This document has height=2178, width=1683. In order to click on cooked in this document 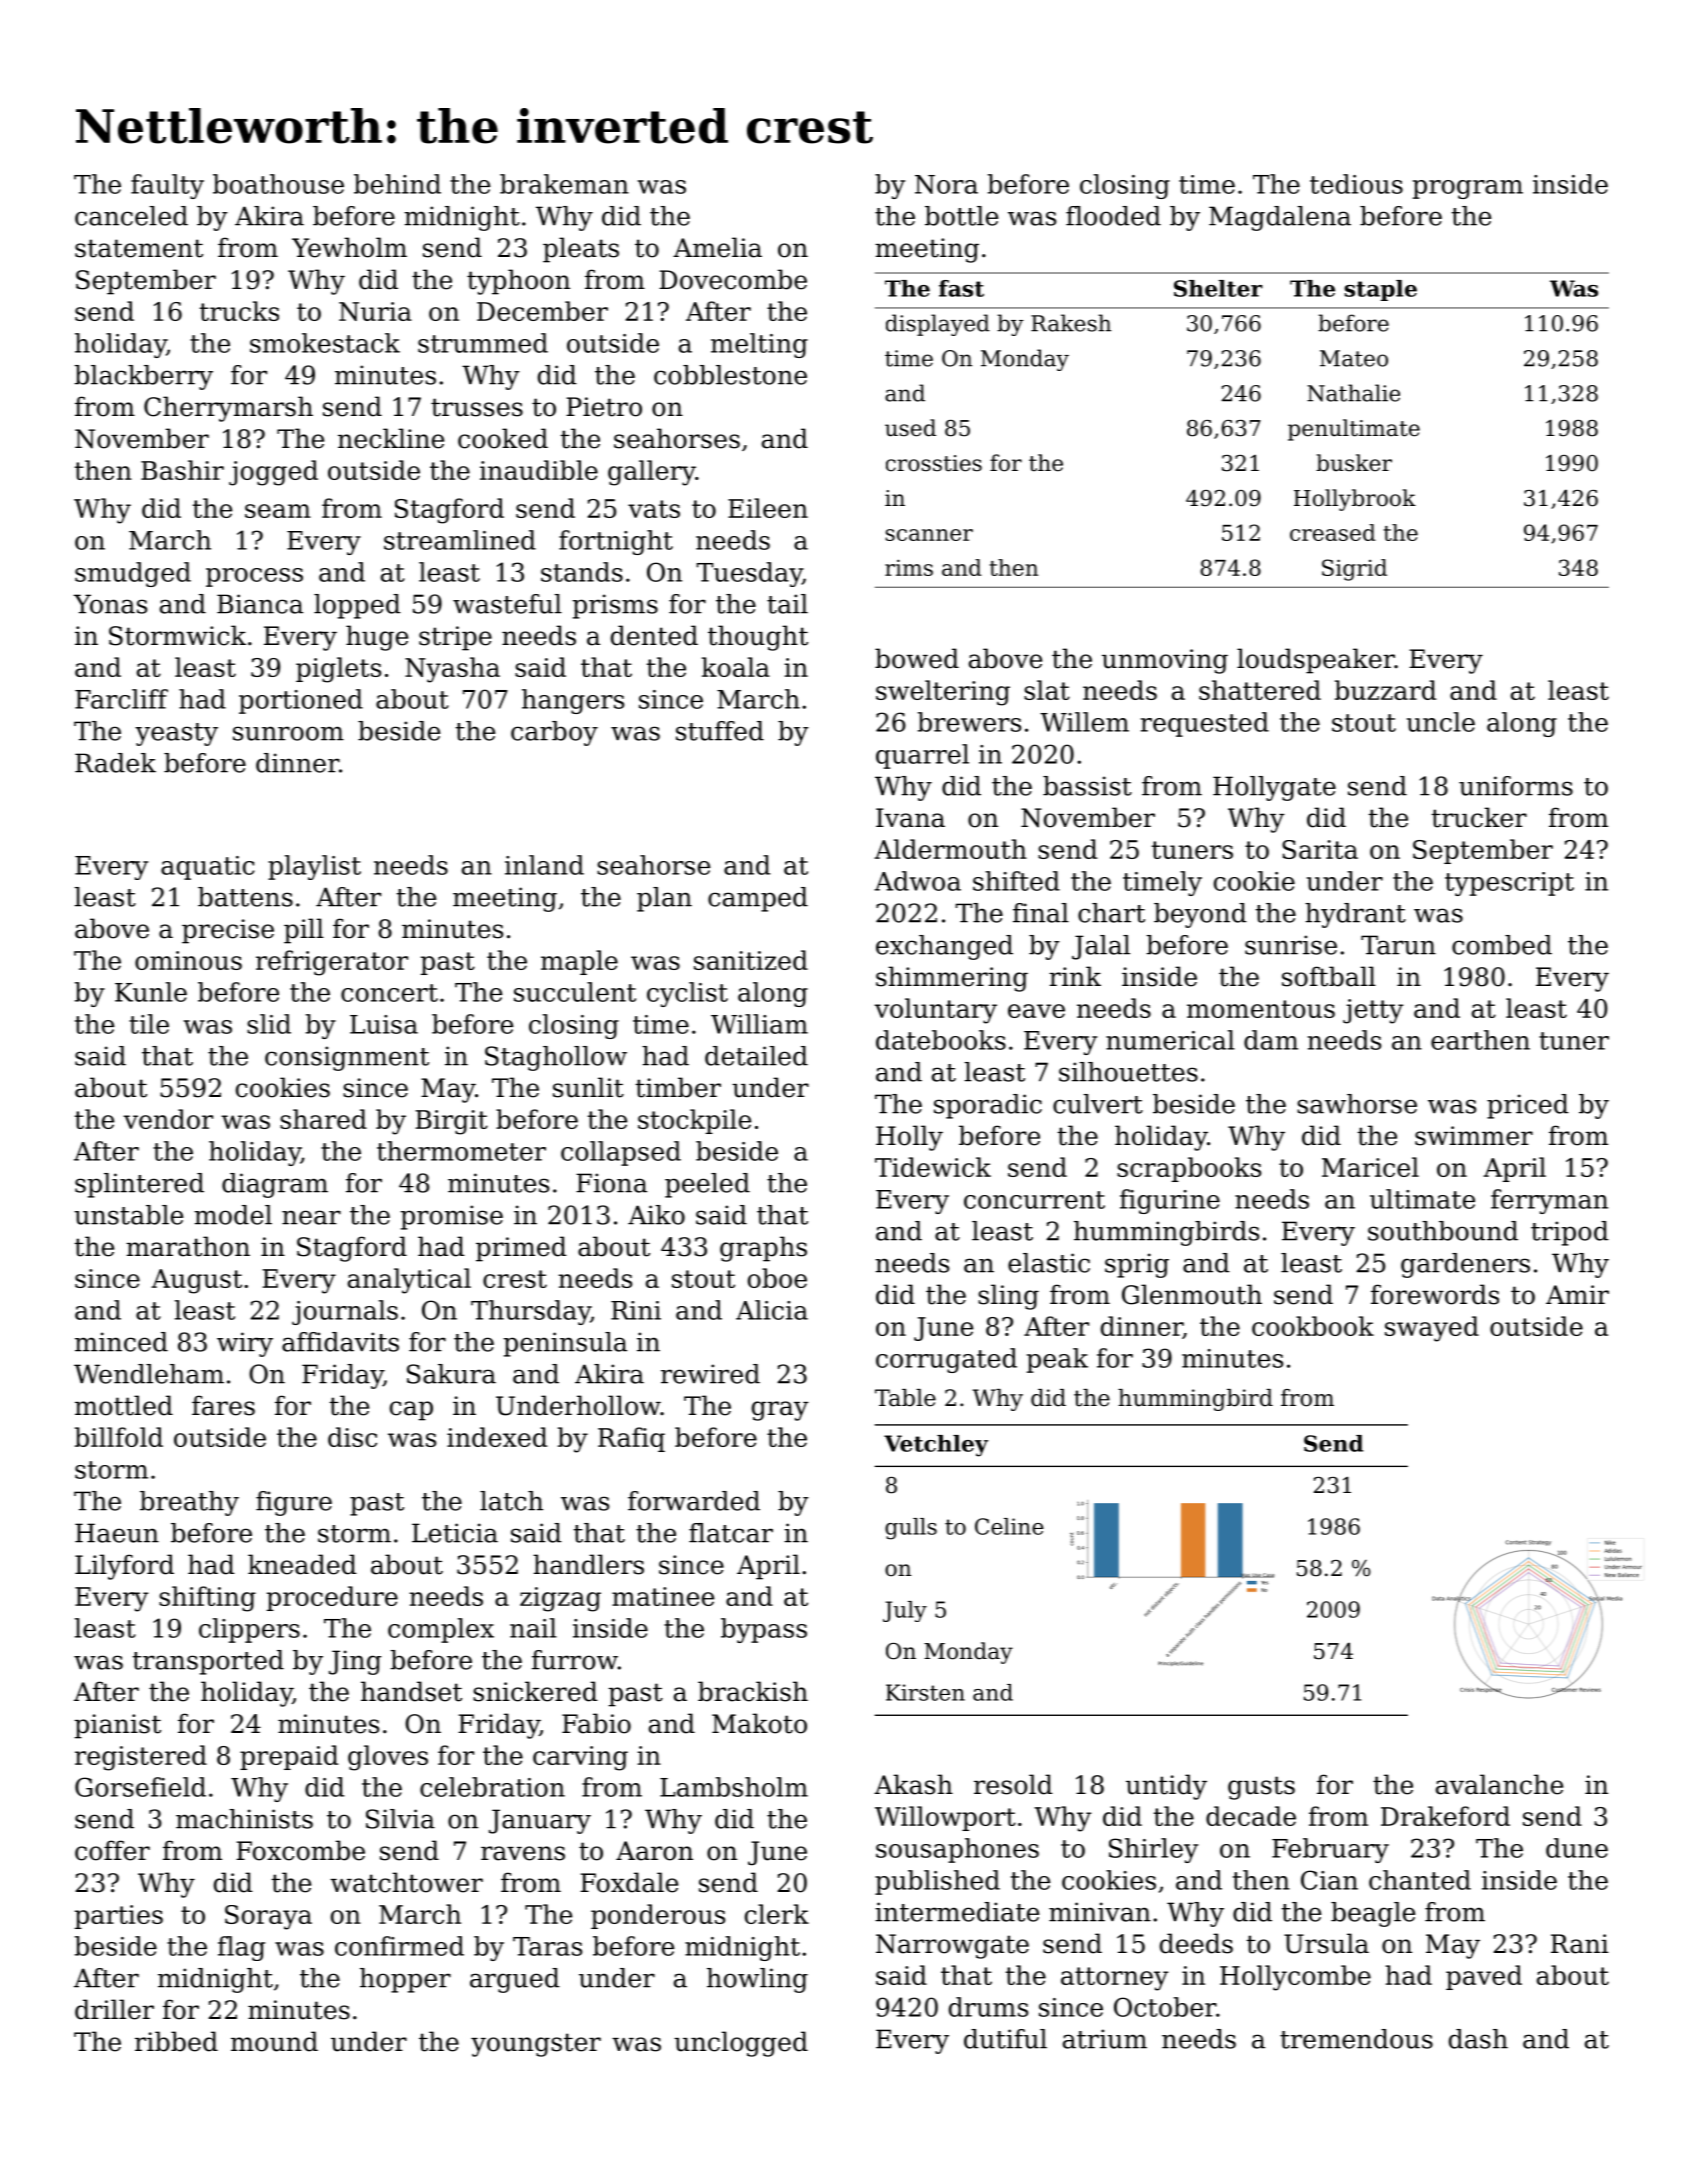, I will do `click(503, 438)`.
